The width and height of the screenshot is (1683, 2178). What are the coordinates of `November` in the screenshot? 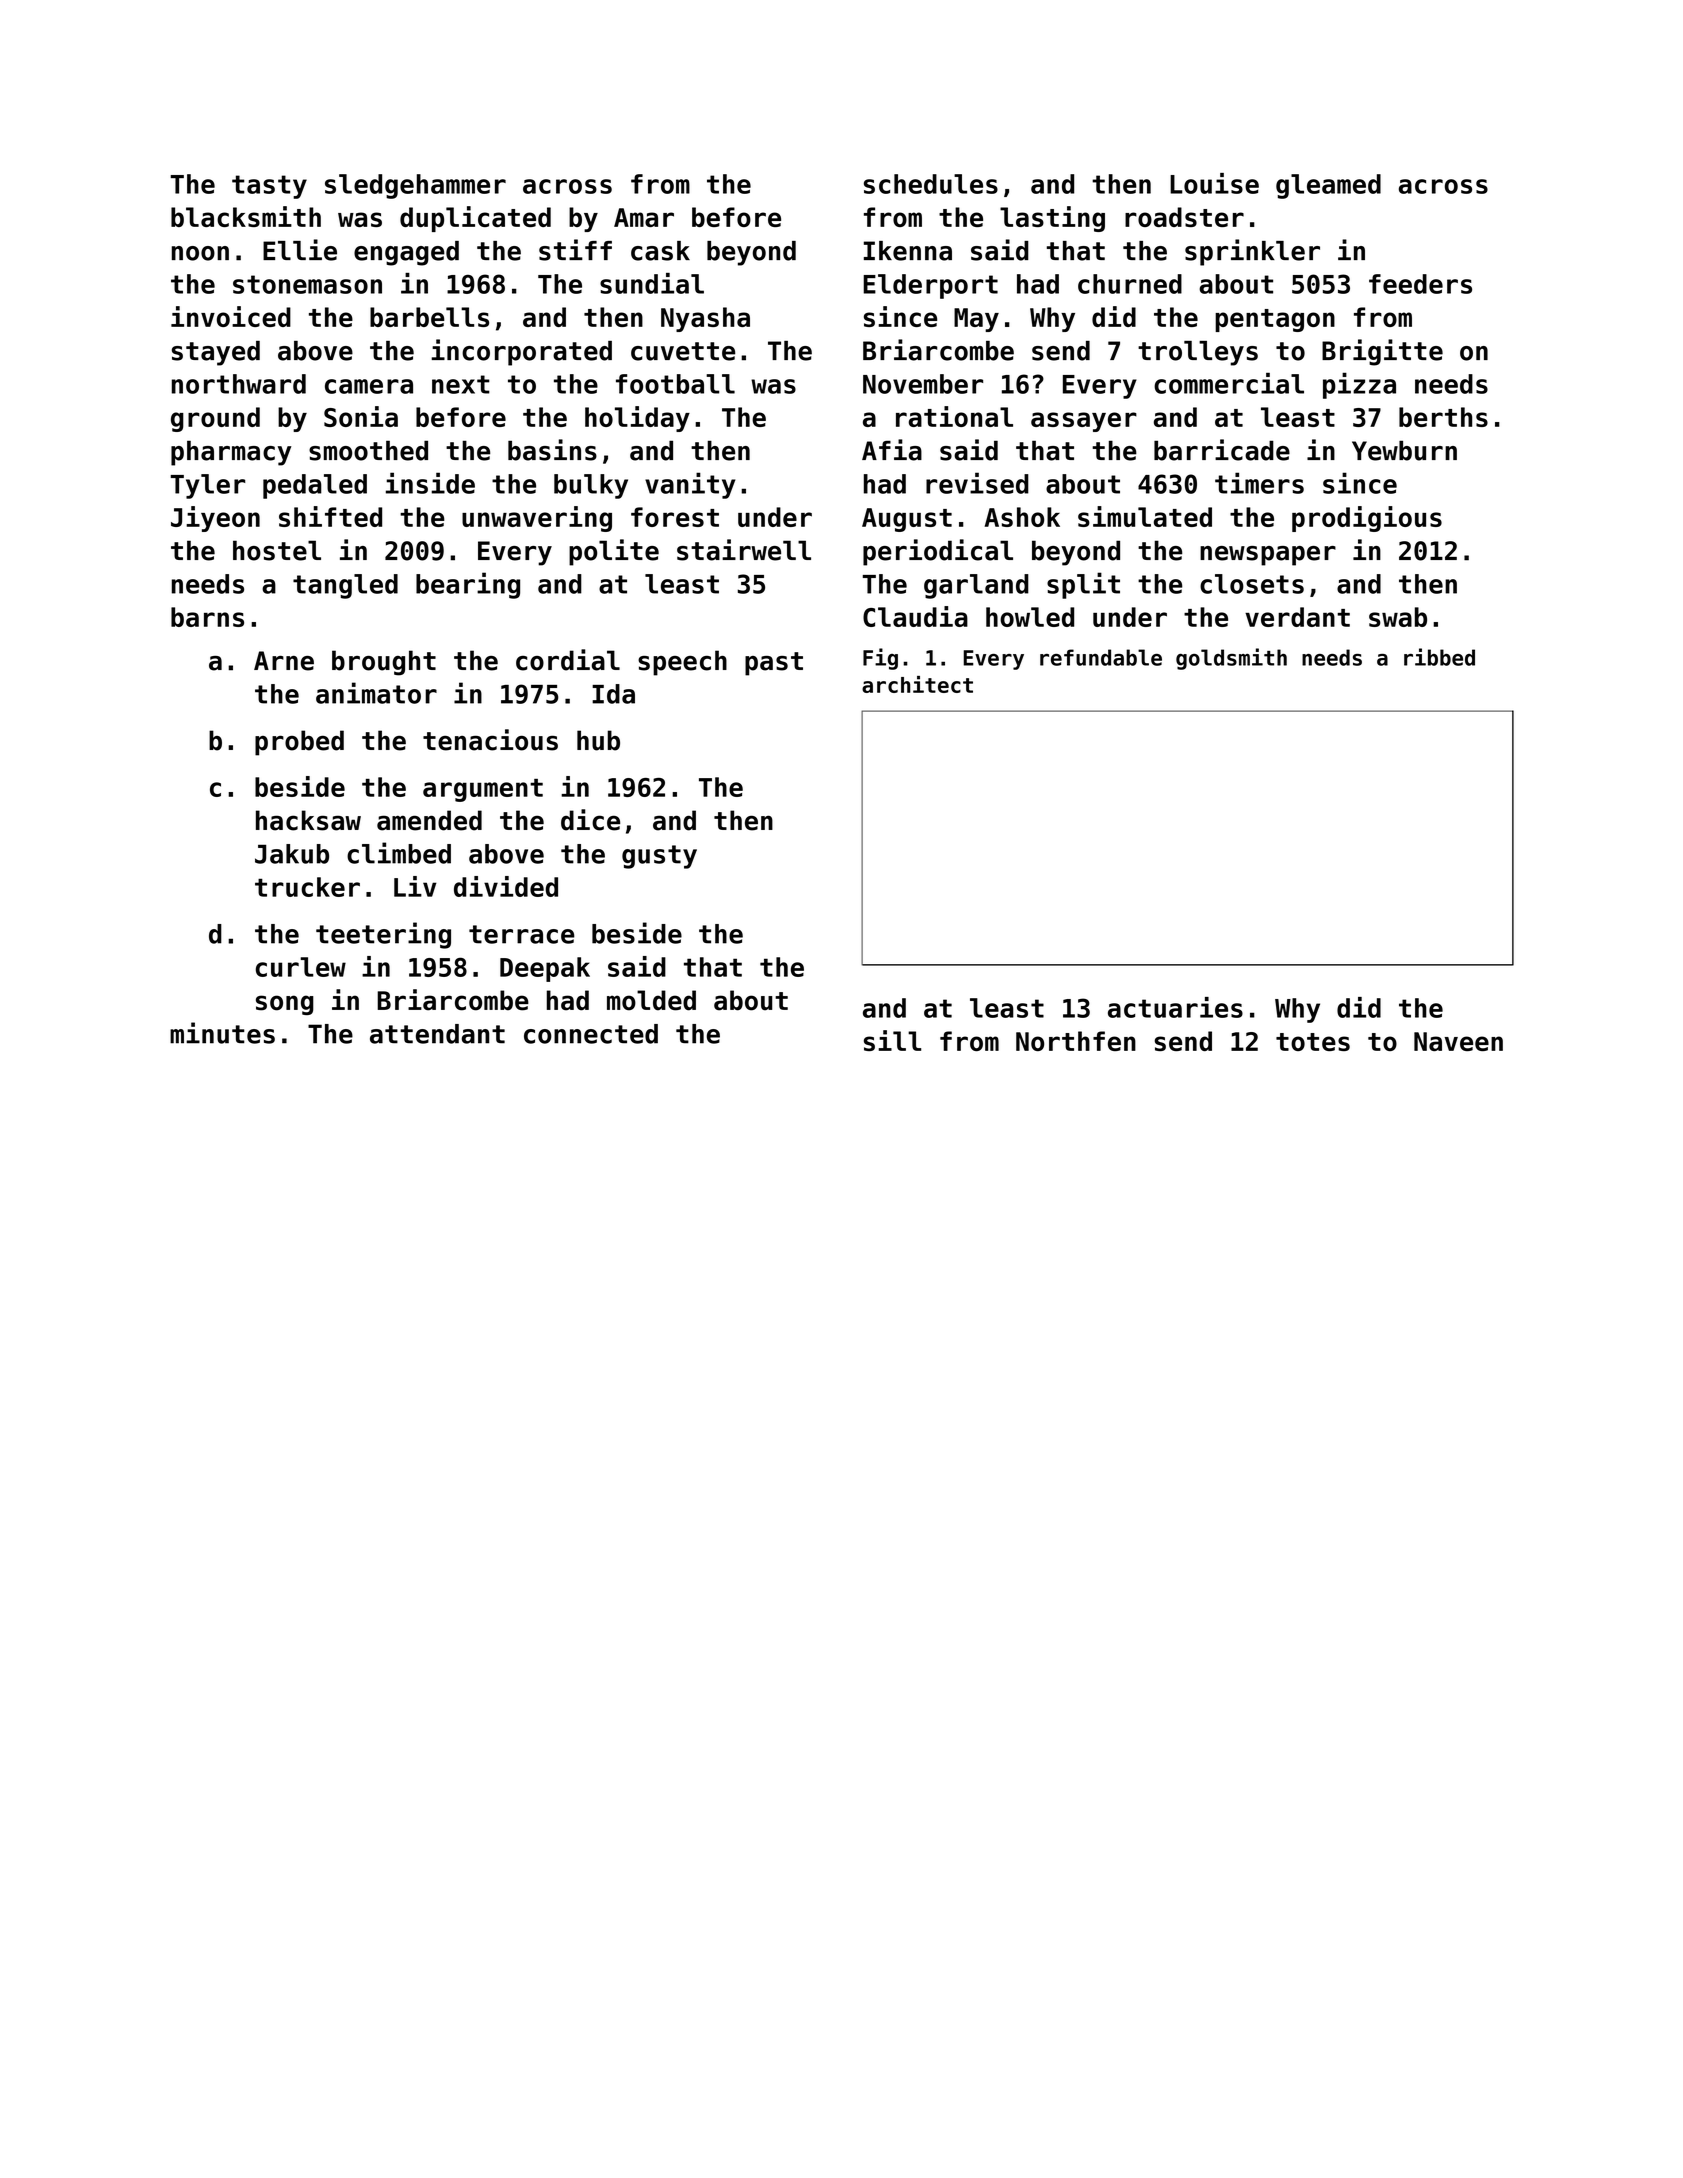 It's located at (923, 384).
